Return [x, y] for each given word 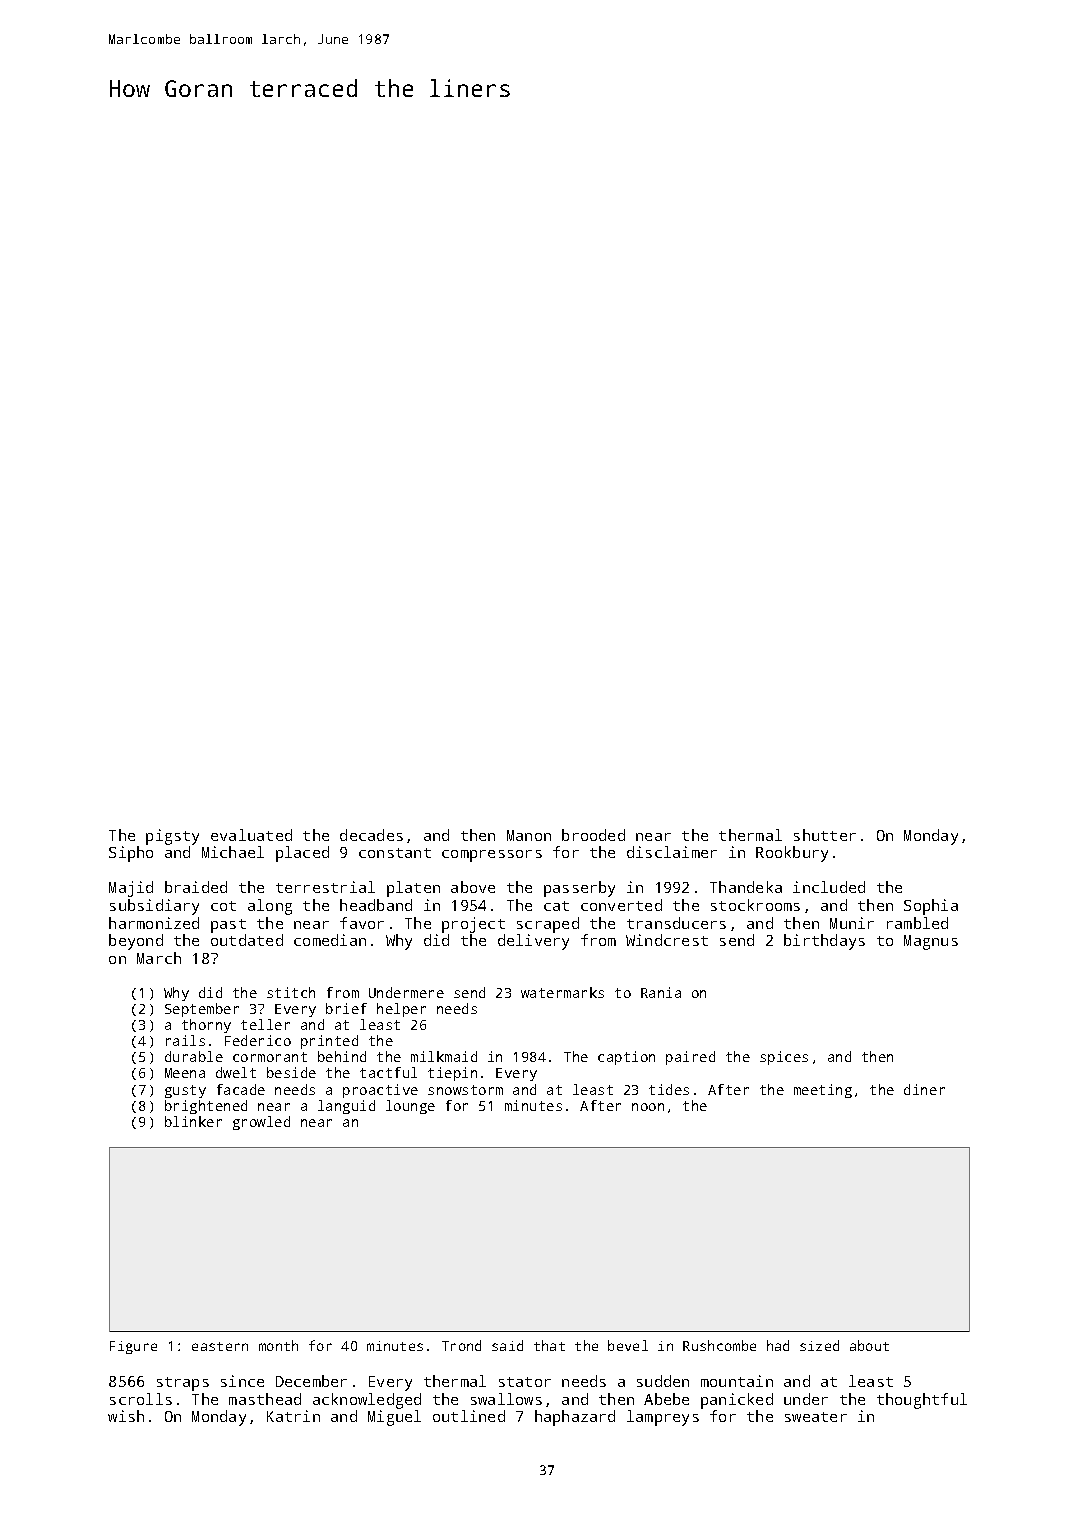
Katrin [293, 1416]
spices [784, 1058]
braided [196, 887]
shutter [825, 835]
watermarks [562, 992]
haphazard [575, 1418]
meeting [823, 1091]
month [278, 1345]
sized [819, 1345]
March [159, 958]
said [507, 1345]
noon [648, 1107]
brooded [593, 835]
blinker [193, 1121]
